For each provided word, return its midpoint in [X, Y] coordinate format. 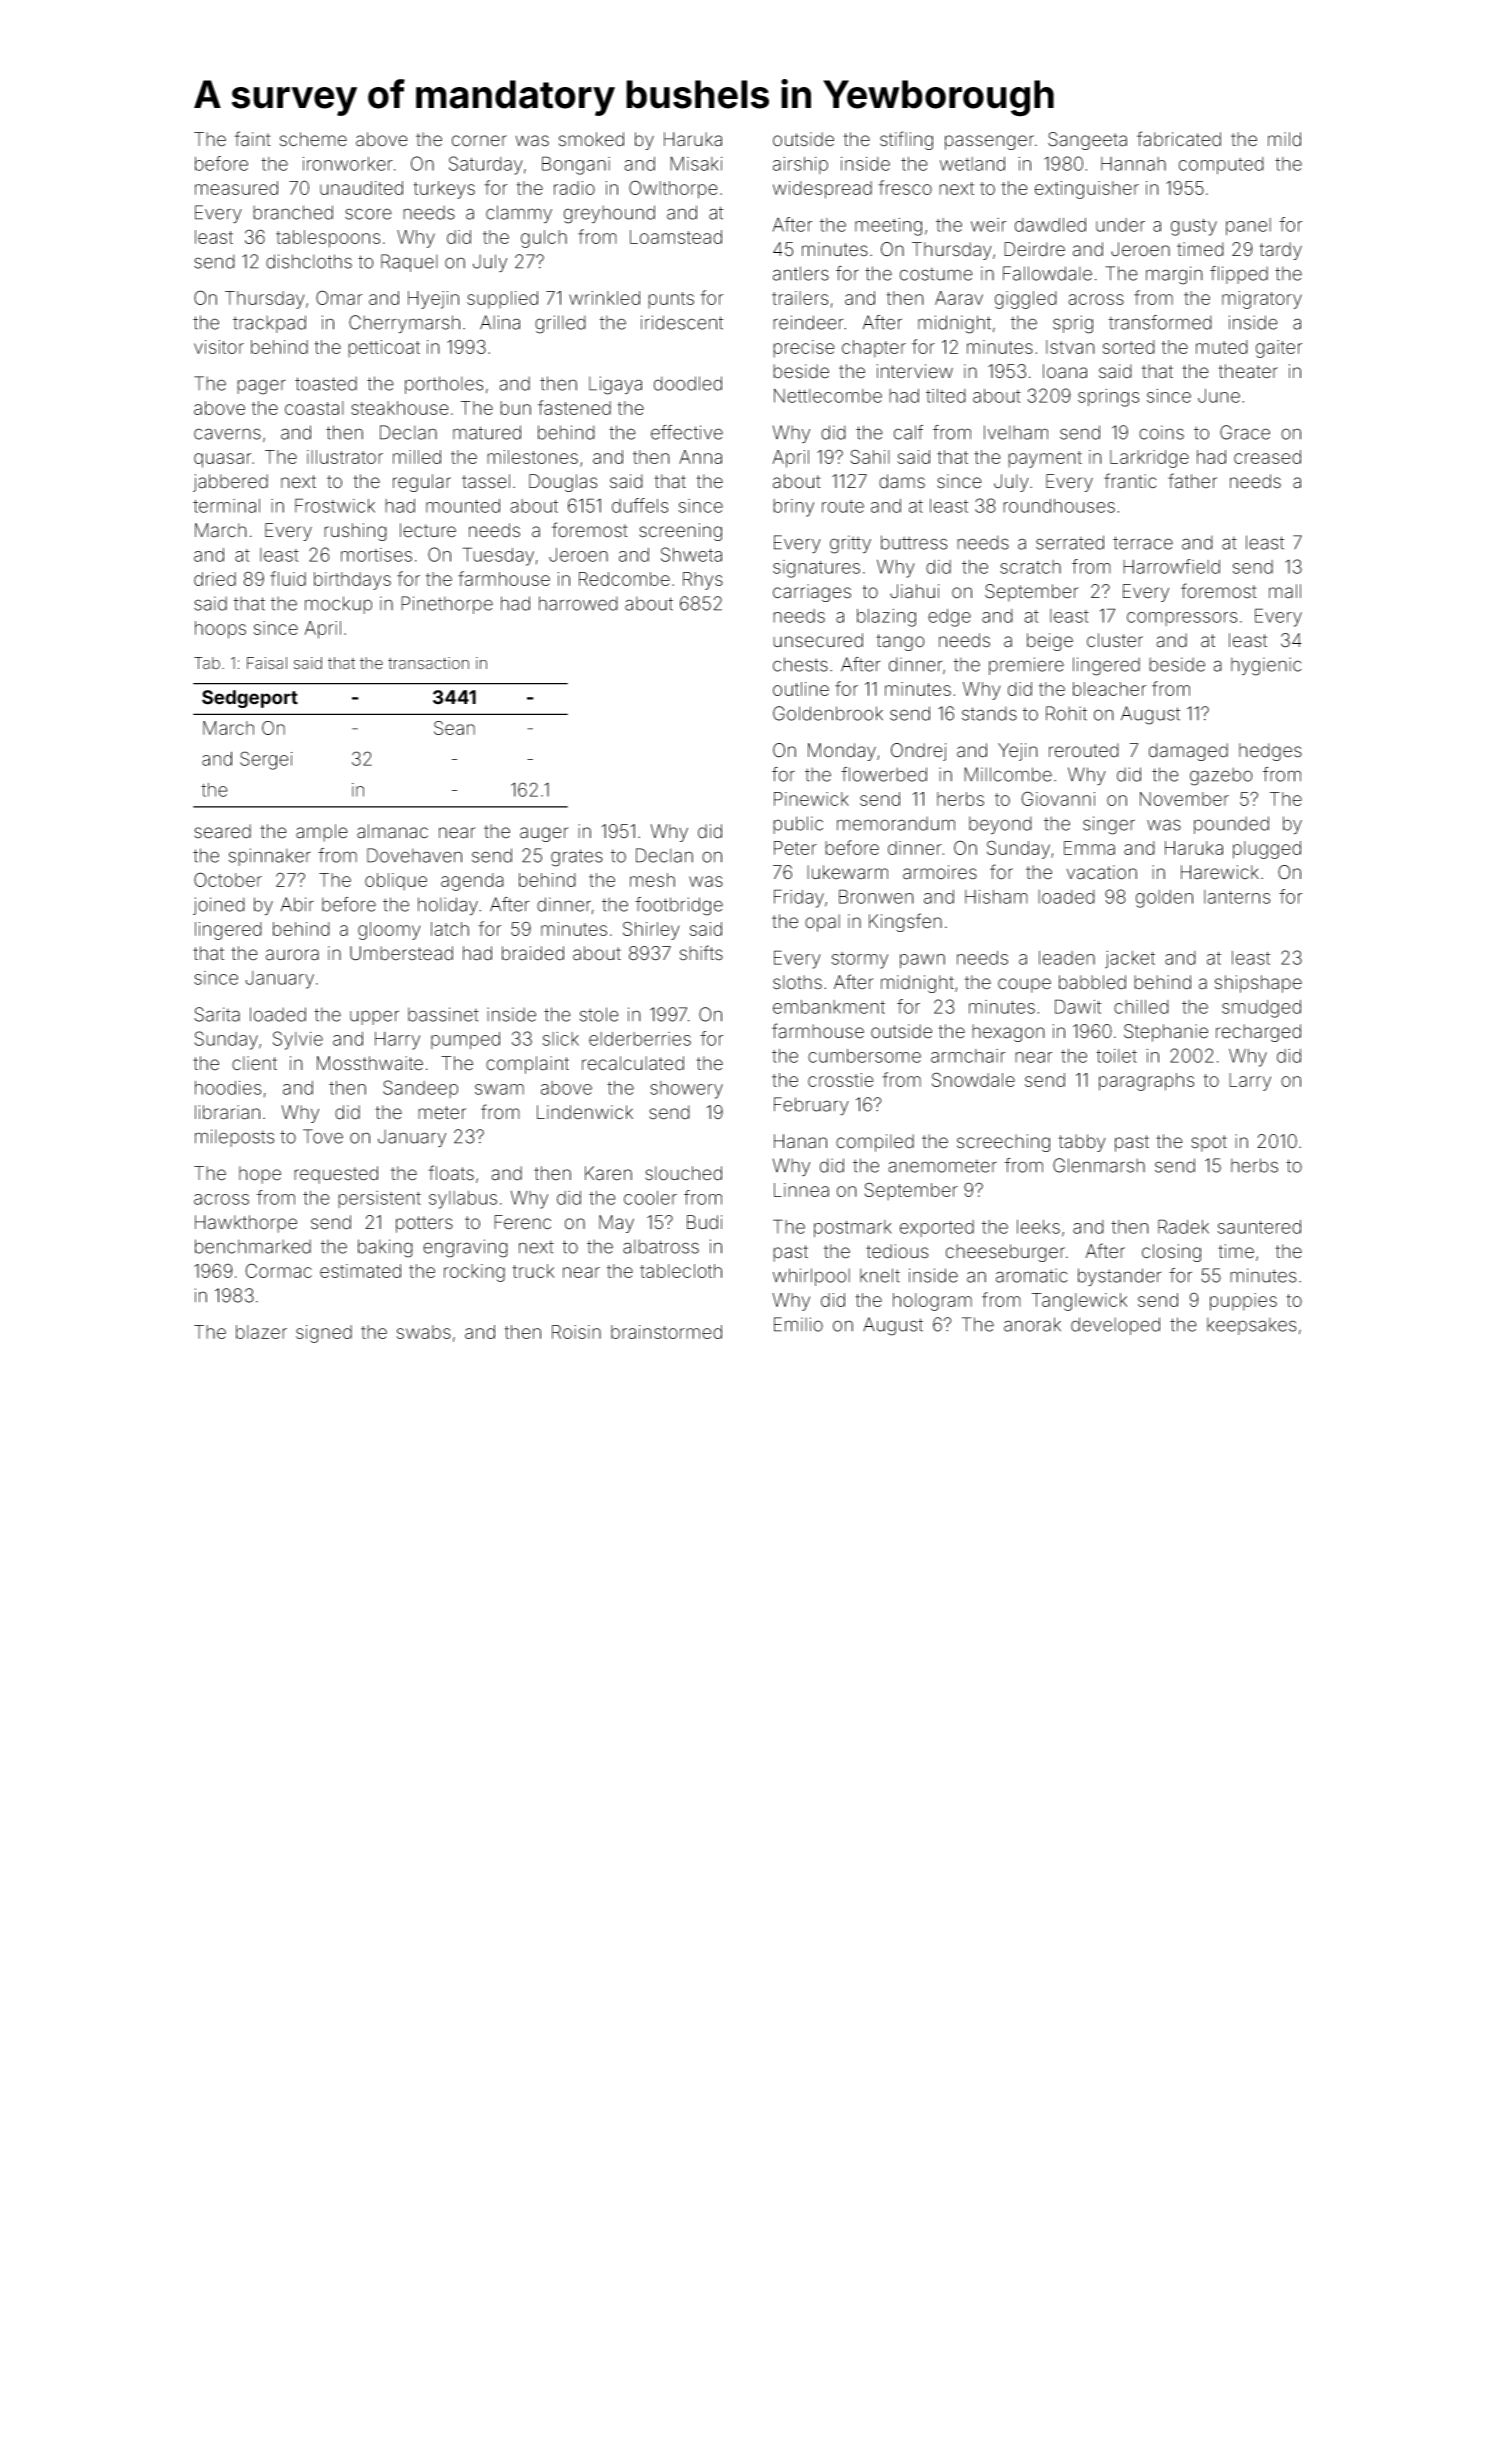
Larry [1250, 1082]
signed [324, 1334]
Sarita [217, 1014]
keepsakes [1252, 1326]
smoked [591, 139]
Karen [608, 1173]
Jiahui [914, 591]
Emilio [798, 1324]
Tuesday [498, 556]
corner [479, 141]
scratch [1030, 567]
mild [1284, 139]
